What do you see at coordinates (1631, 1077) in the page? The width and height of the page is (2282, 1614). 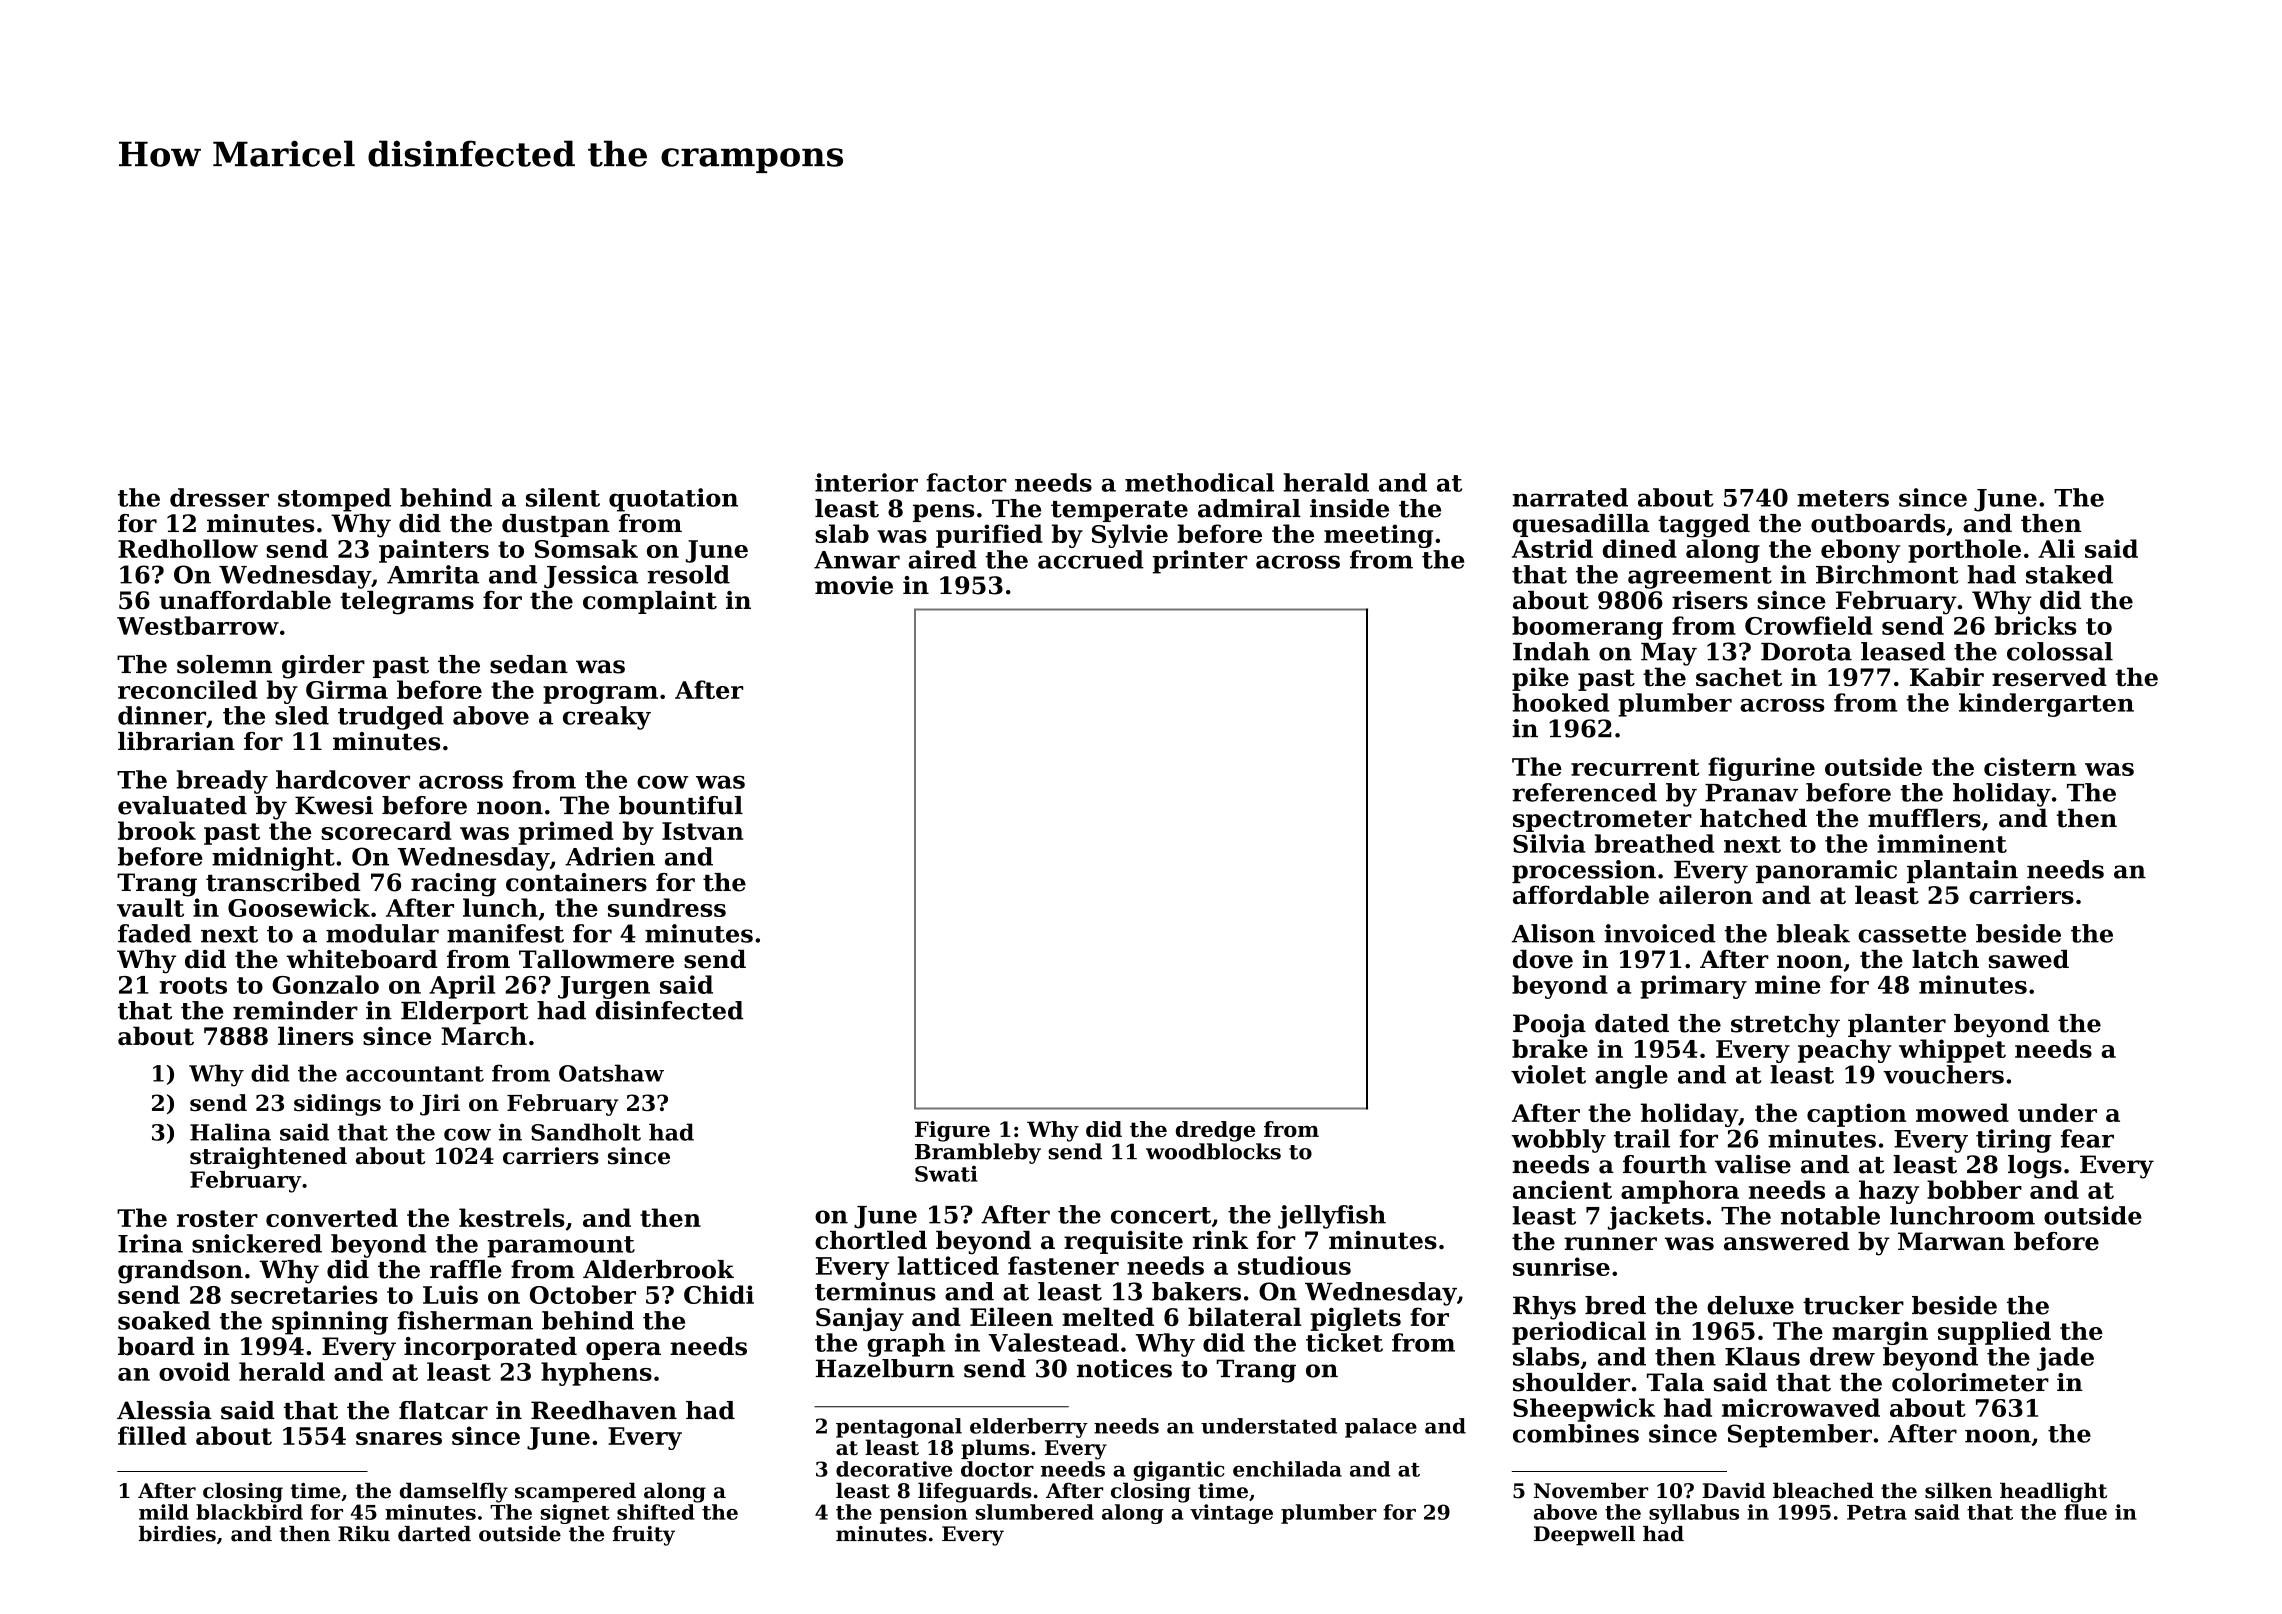 I see `angle` at bounding box center [1631, 1077].
